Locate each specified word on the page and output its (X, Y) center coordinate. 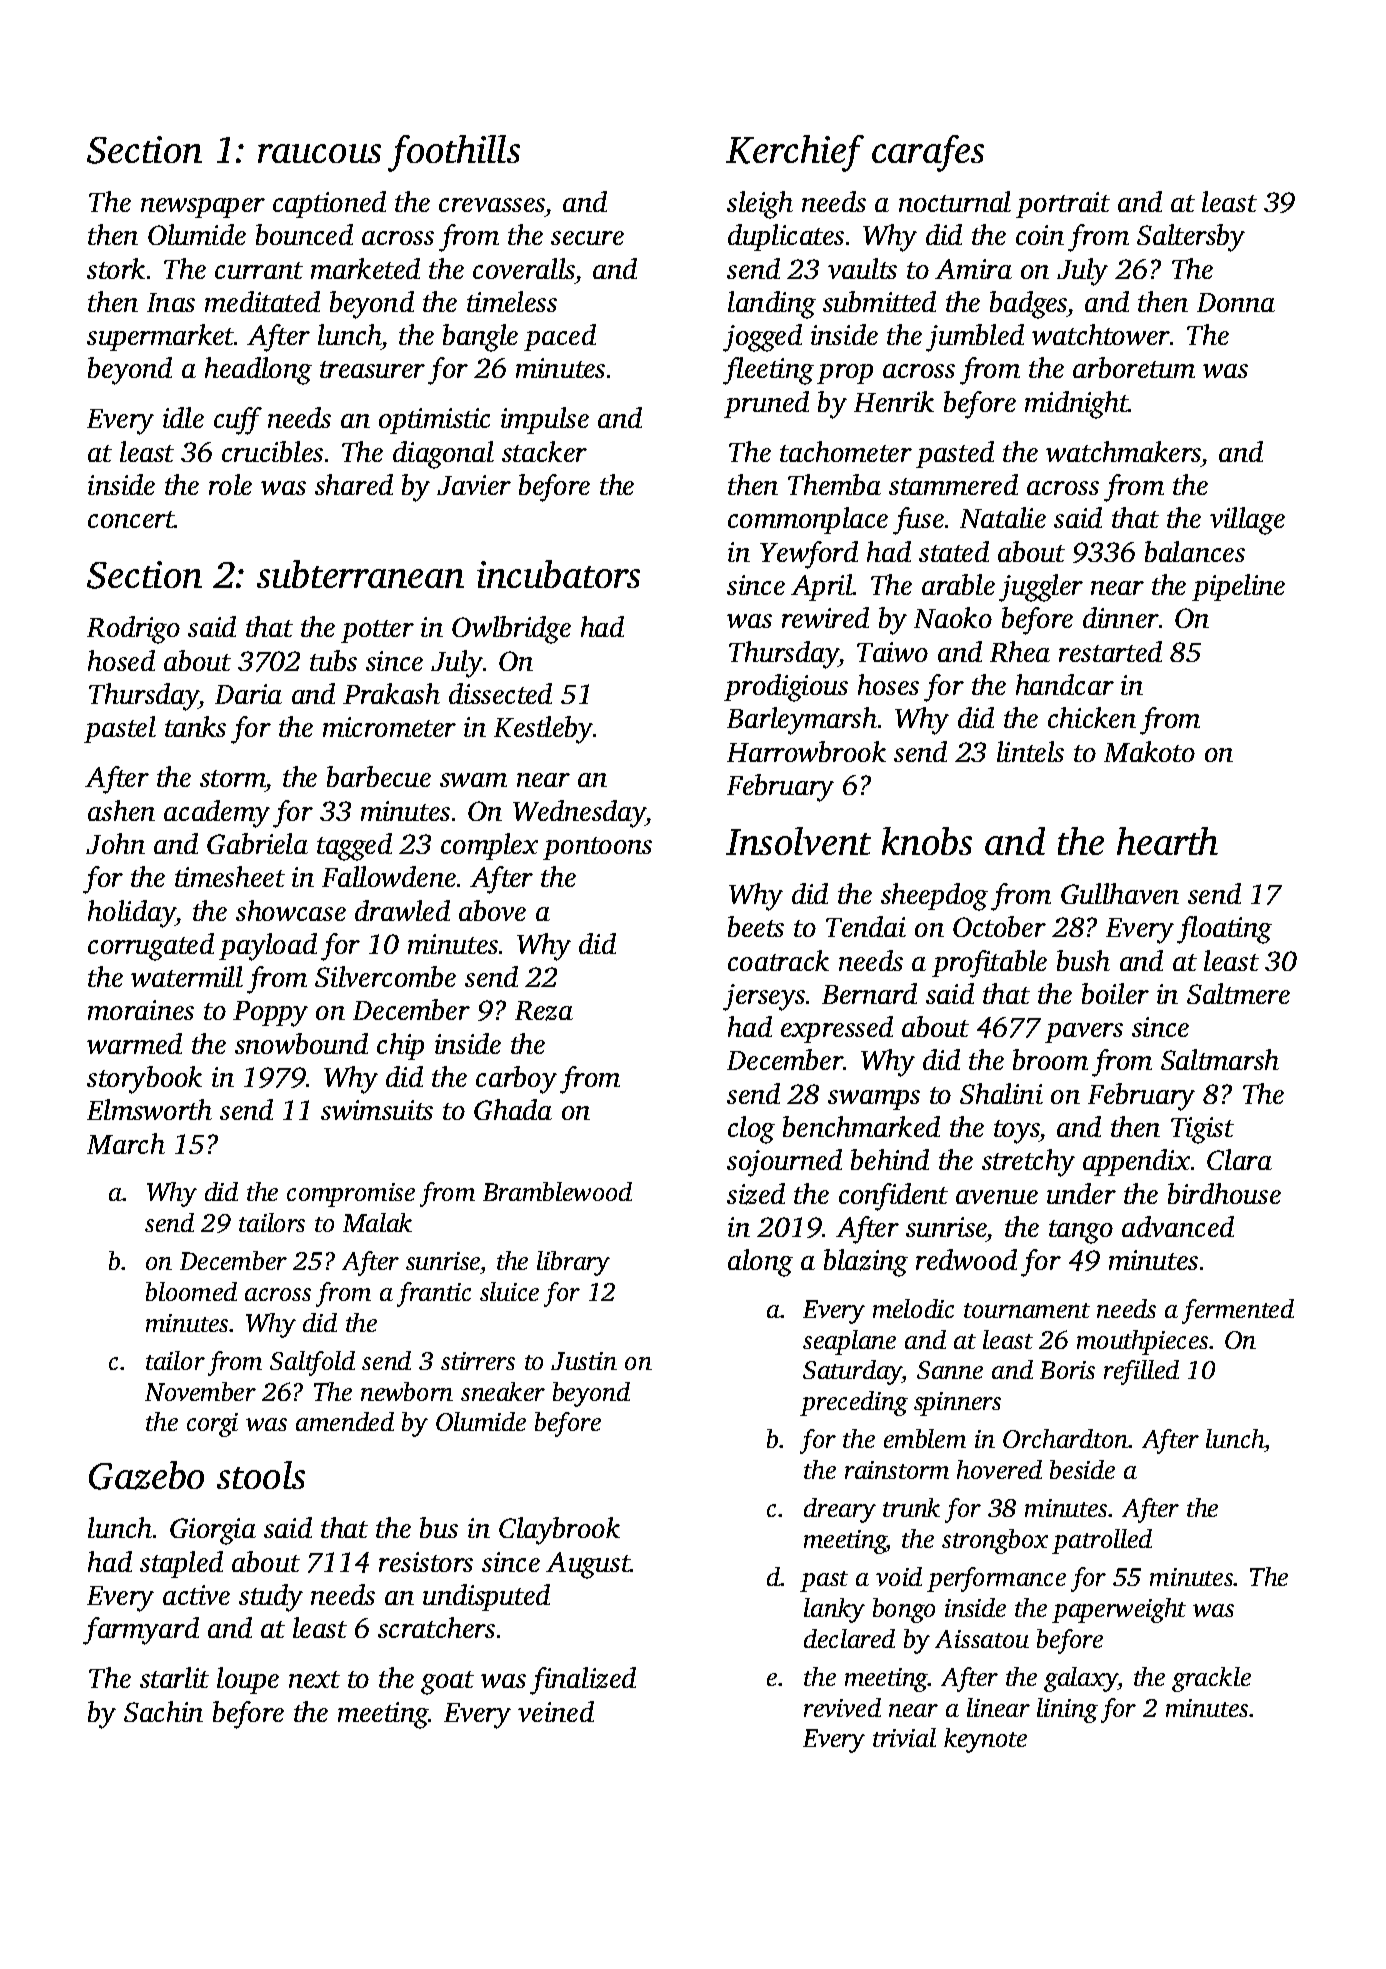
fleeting (768, 371)
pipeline (1238, 587)
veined (556, 1711)
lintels (1030, 751)
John (115, 843)
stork (116, 268)
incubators (558, 574)
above (492, 910)
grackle (1211, 1679)
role (230, 484)
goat (447, 1683)
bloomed (191, 1291)
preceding (854, 1403)
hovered (999, 1469)
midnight (1077, 405)
